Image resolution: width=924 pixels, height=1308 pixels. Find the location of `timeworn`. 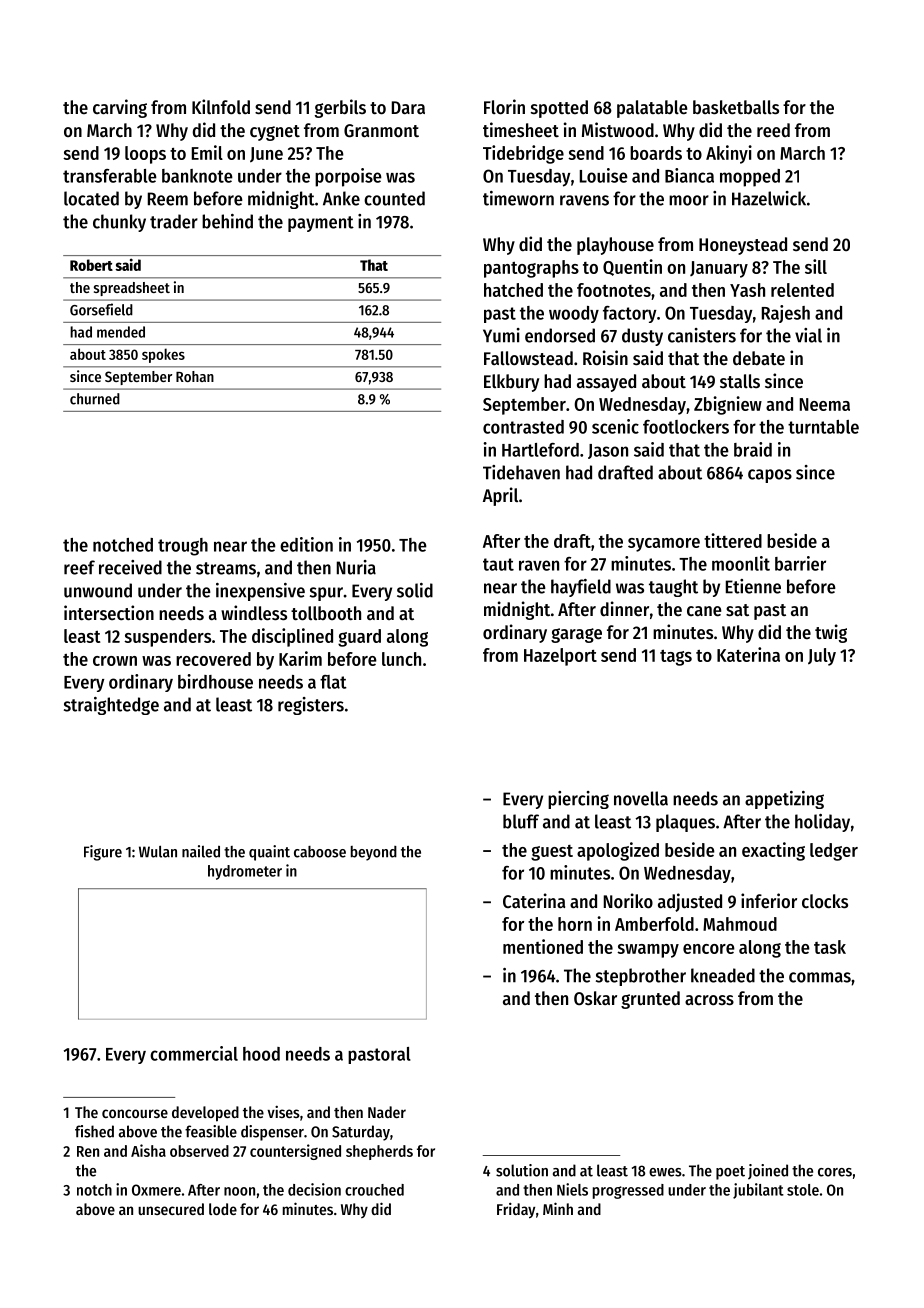

timeworn is located at coordinates (518, 198).
